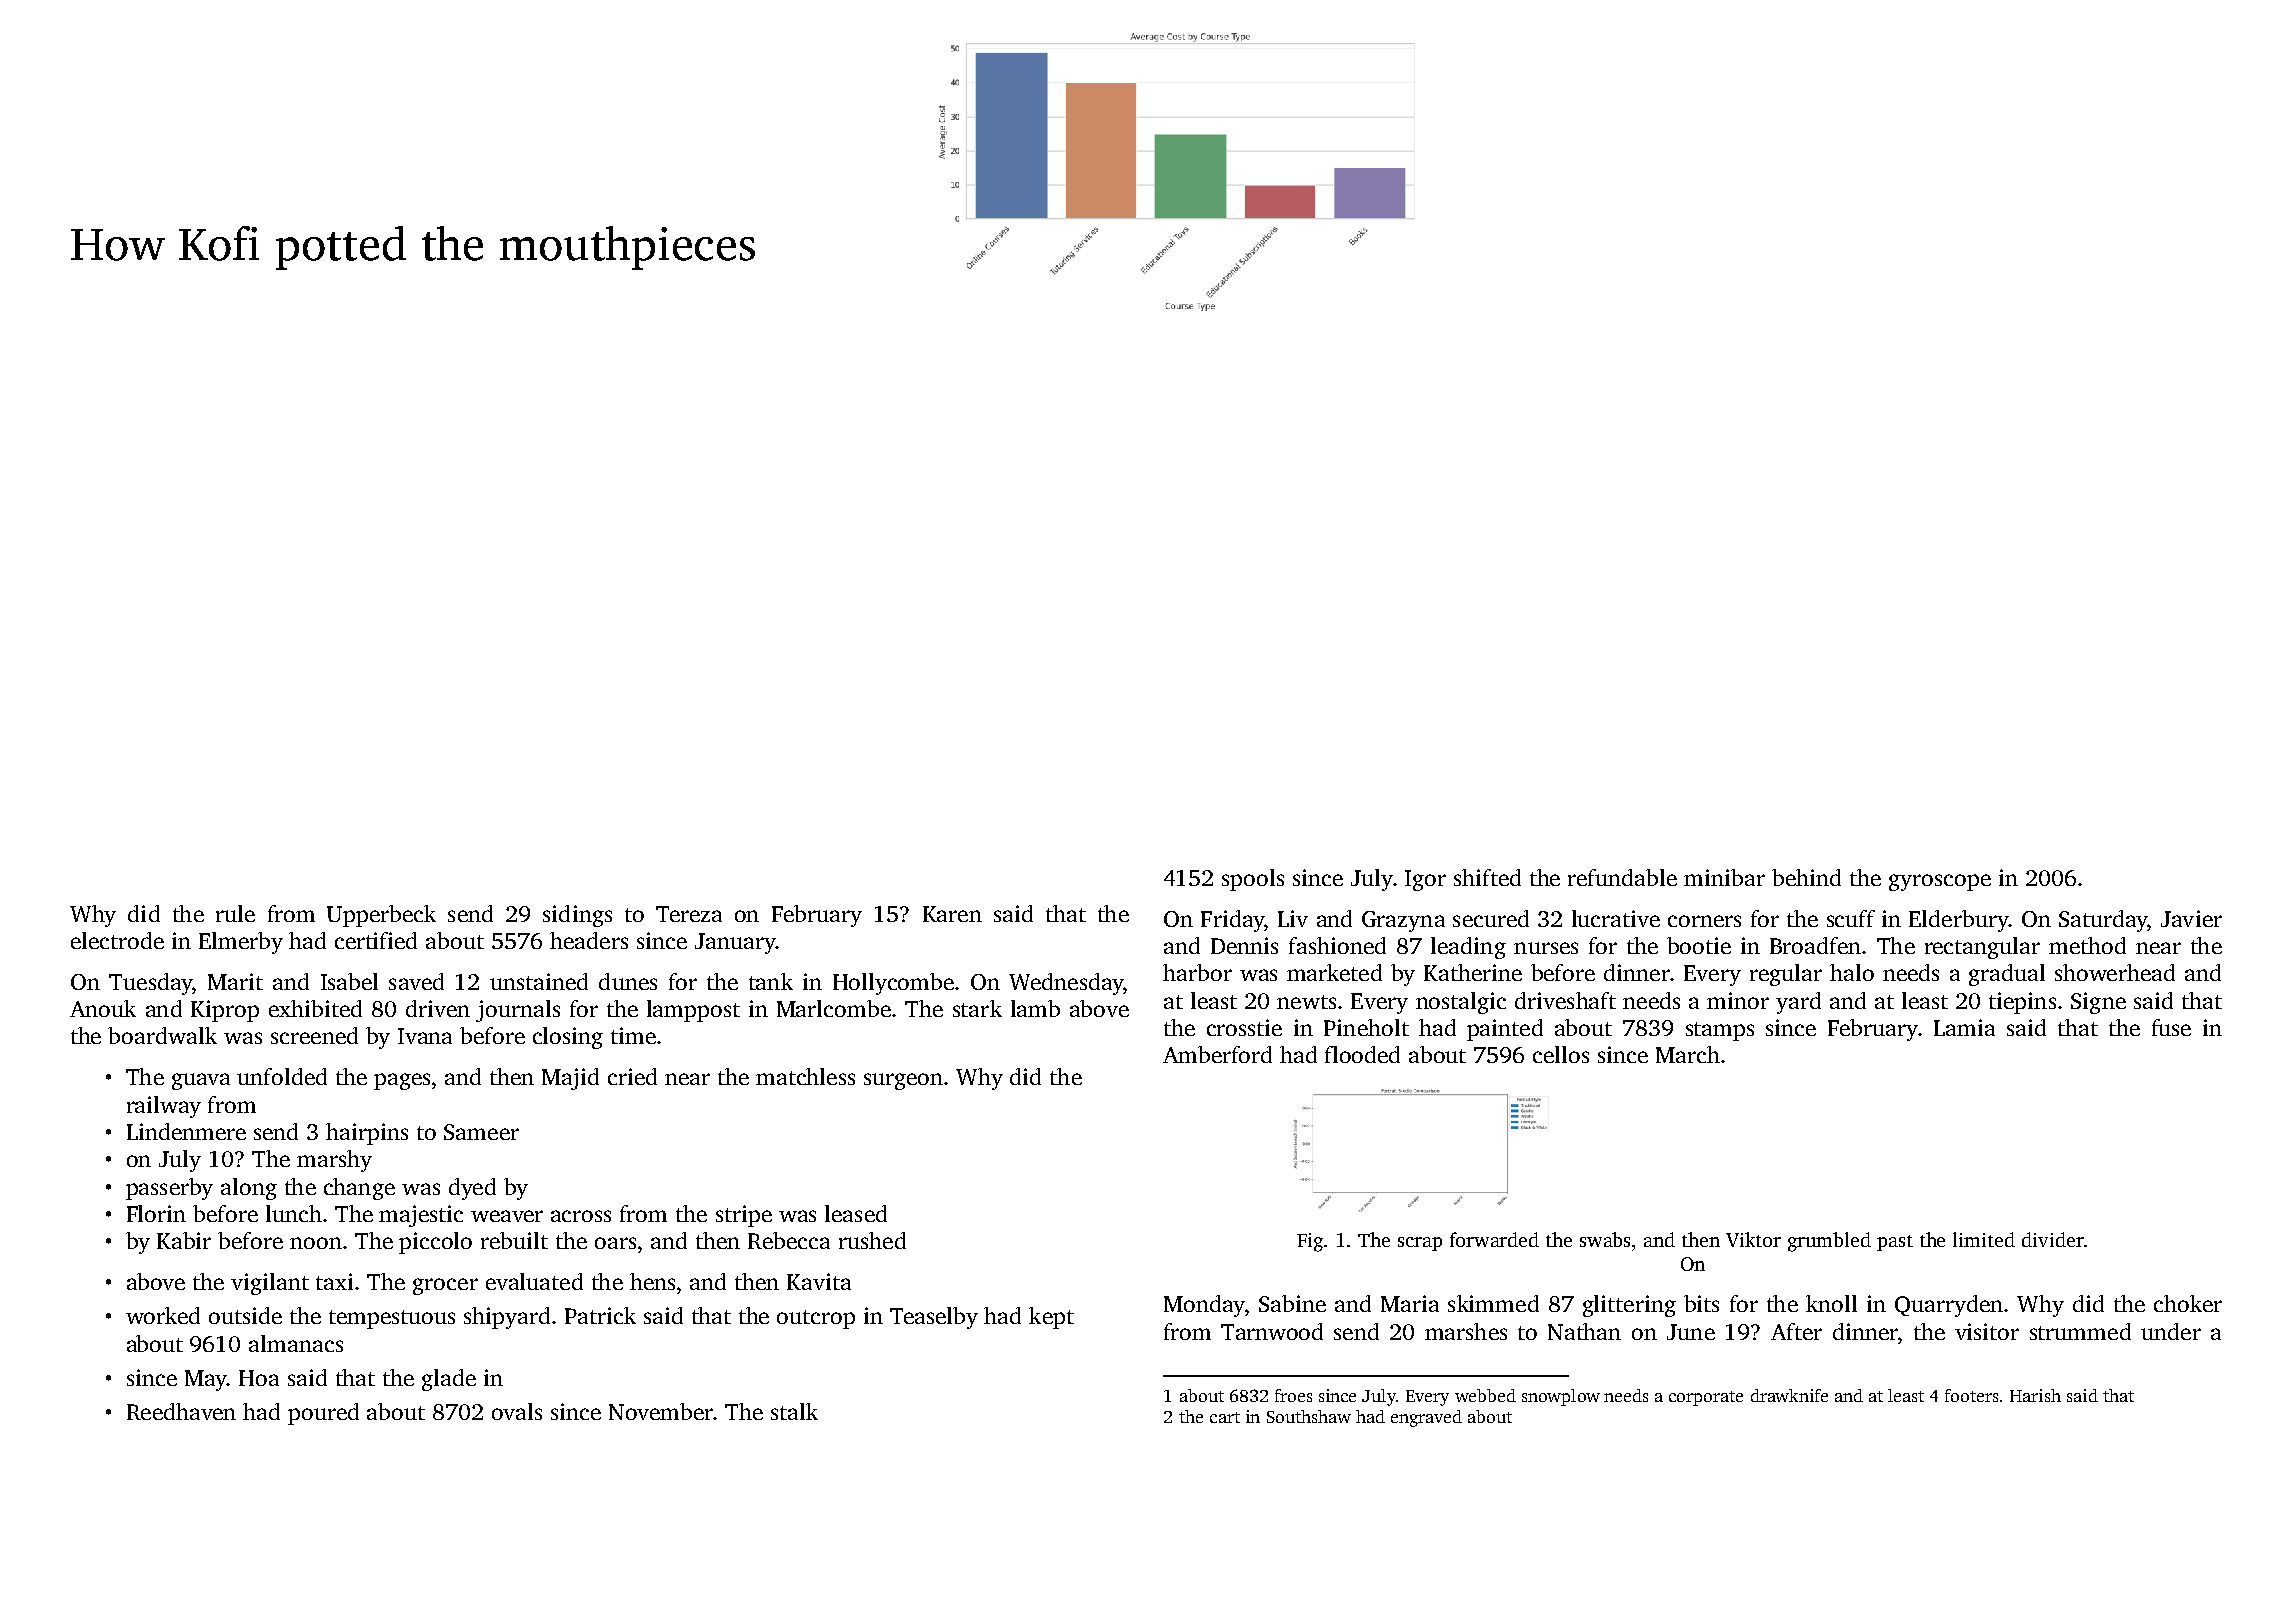 This image has height=1620, width=2292. I want to click on leading, so click(1468, 948).
